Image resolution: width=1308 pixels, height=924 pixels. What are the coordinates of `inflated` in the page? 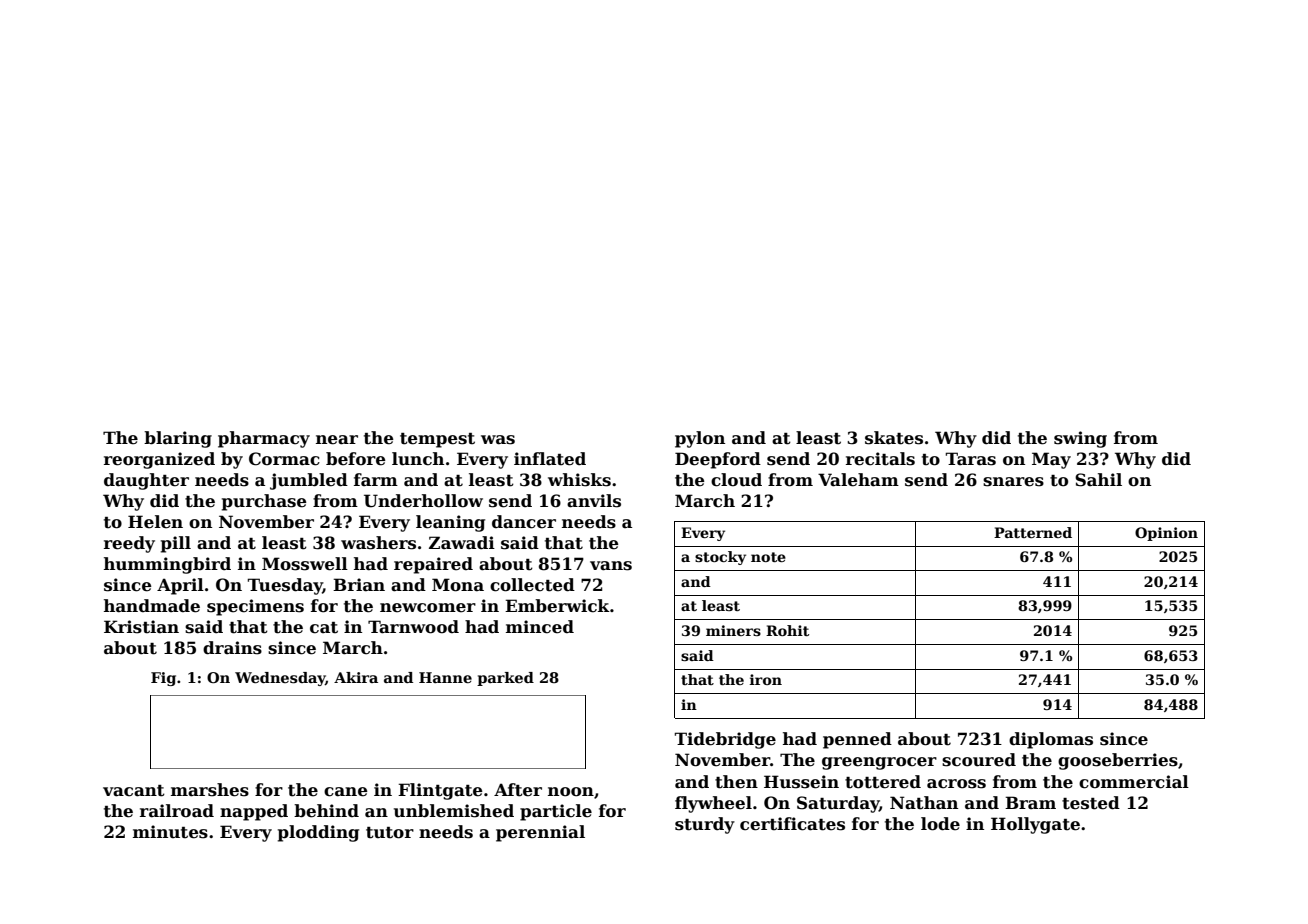 It's located at (550, 459).
